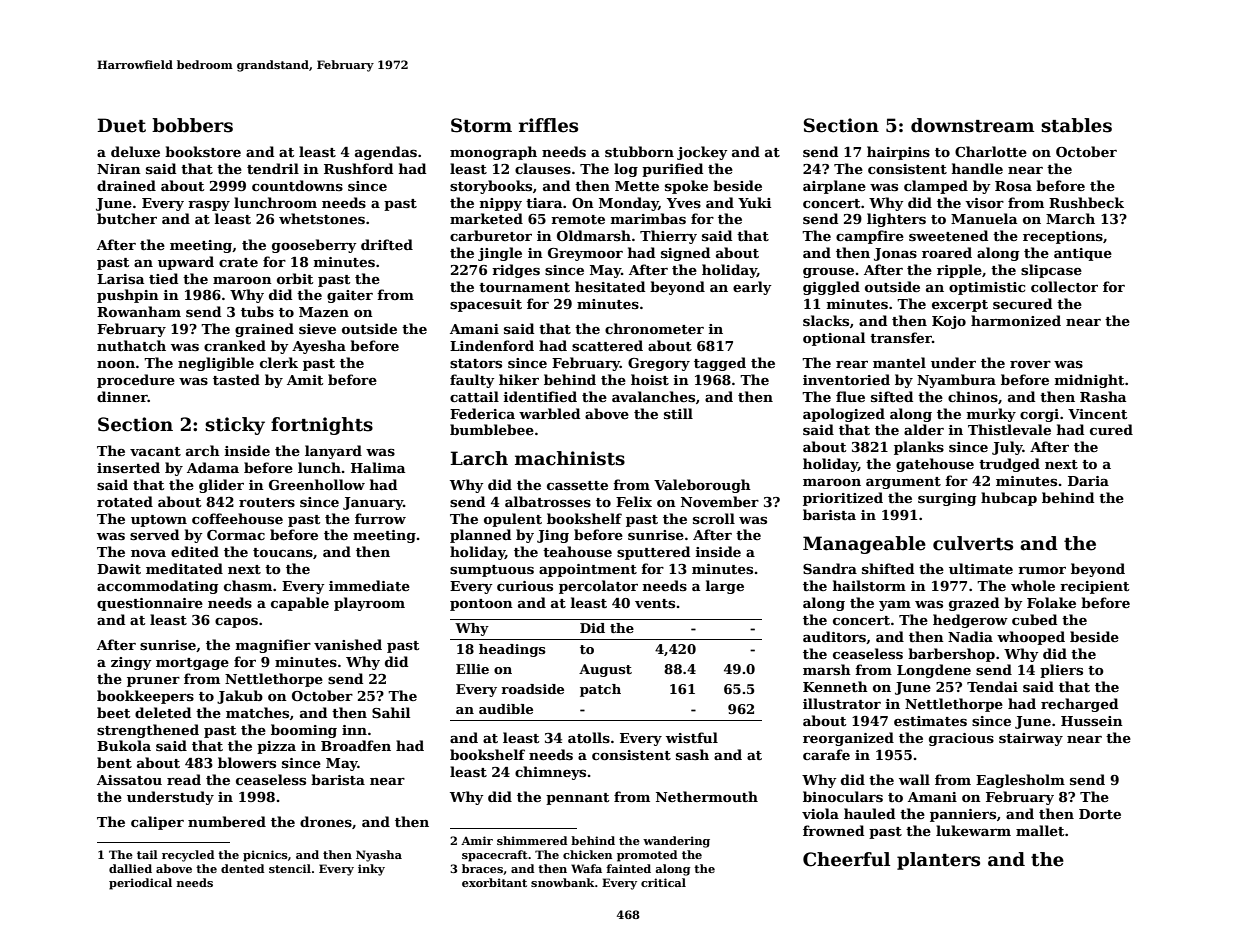 The image size is (1233, 952). I want to click on Nyasha, so click(379, 856).
